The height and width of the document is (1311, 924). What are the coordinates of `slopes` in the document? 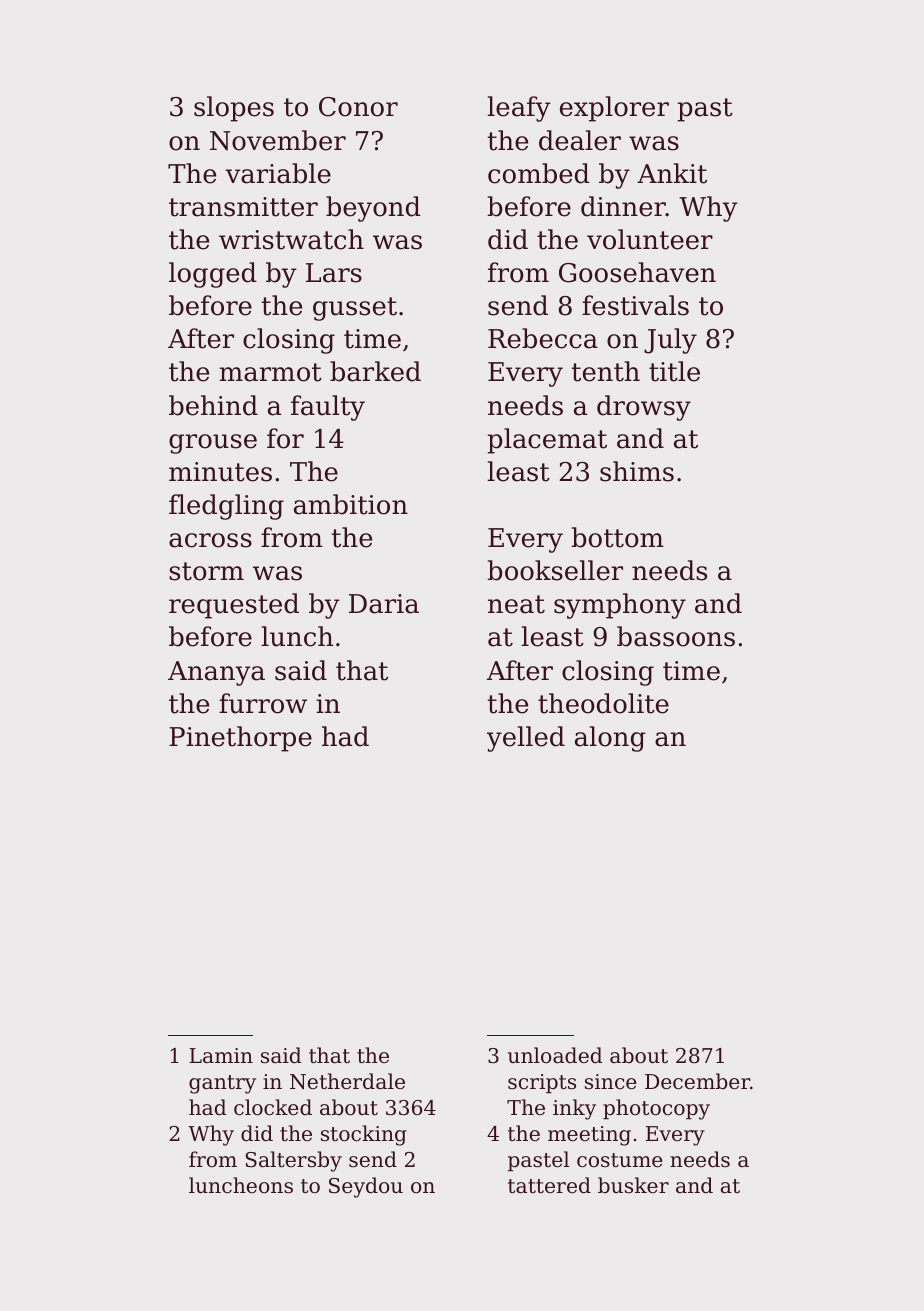 It's located at (234, 109).
